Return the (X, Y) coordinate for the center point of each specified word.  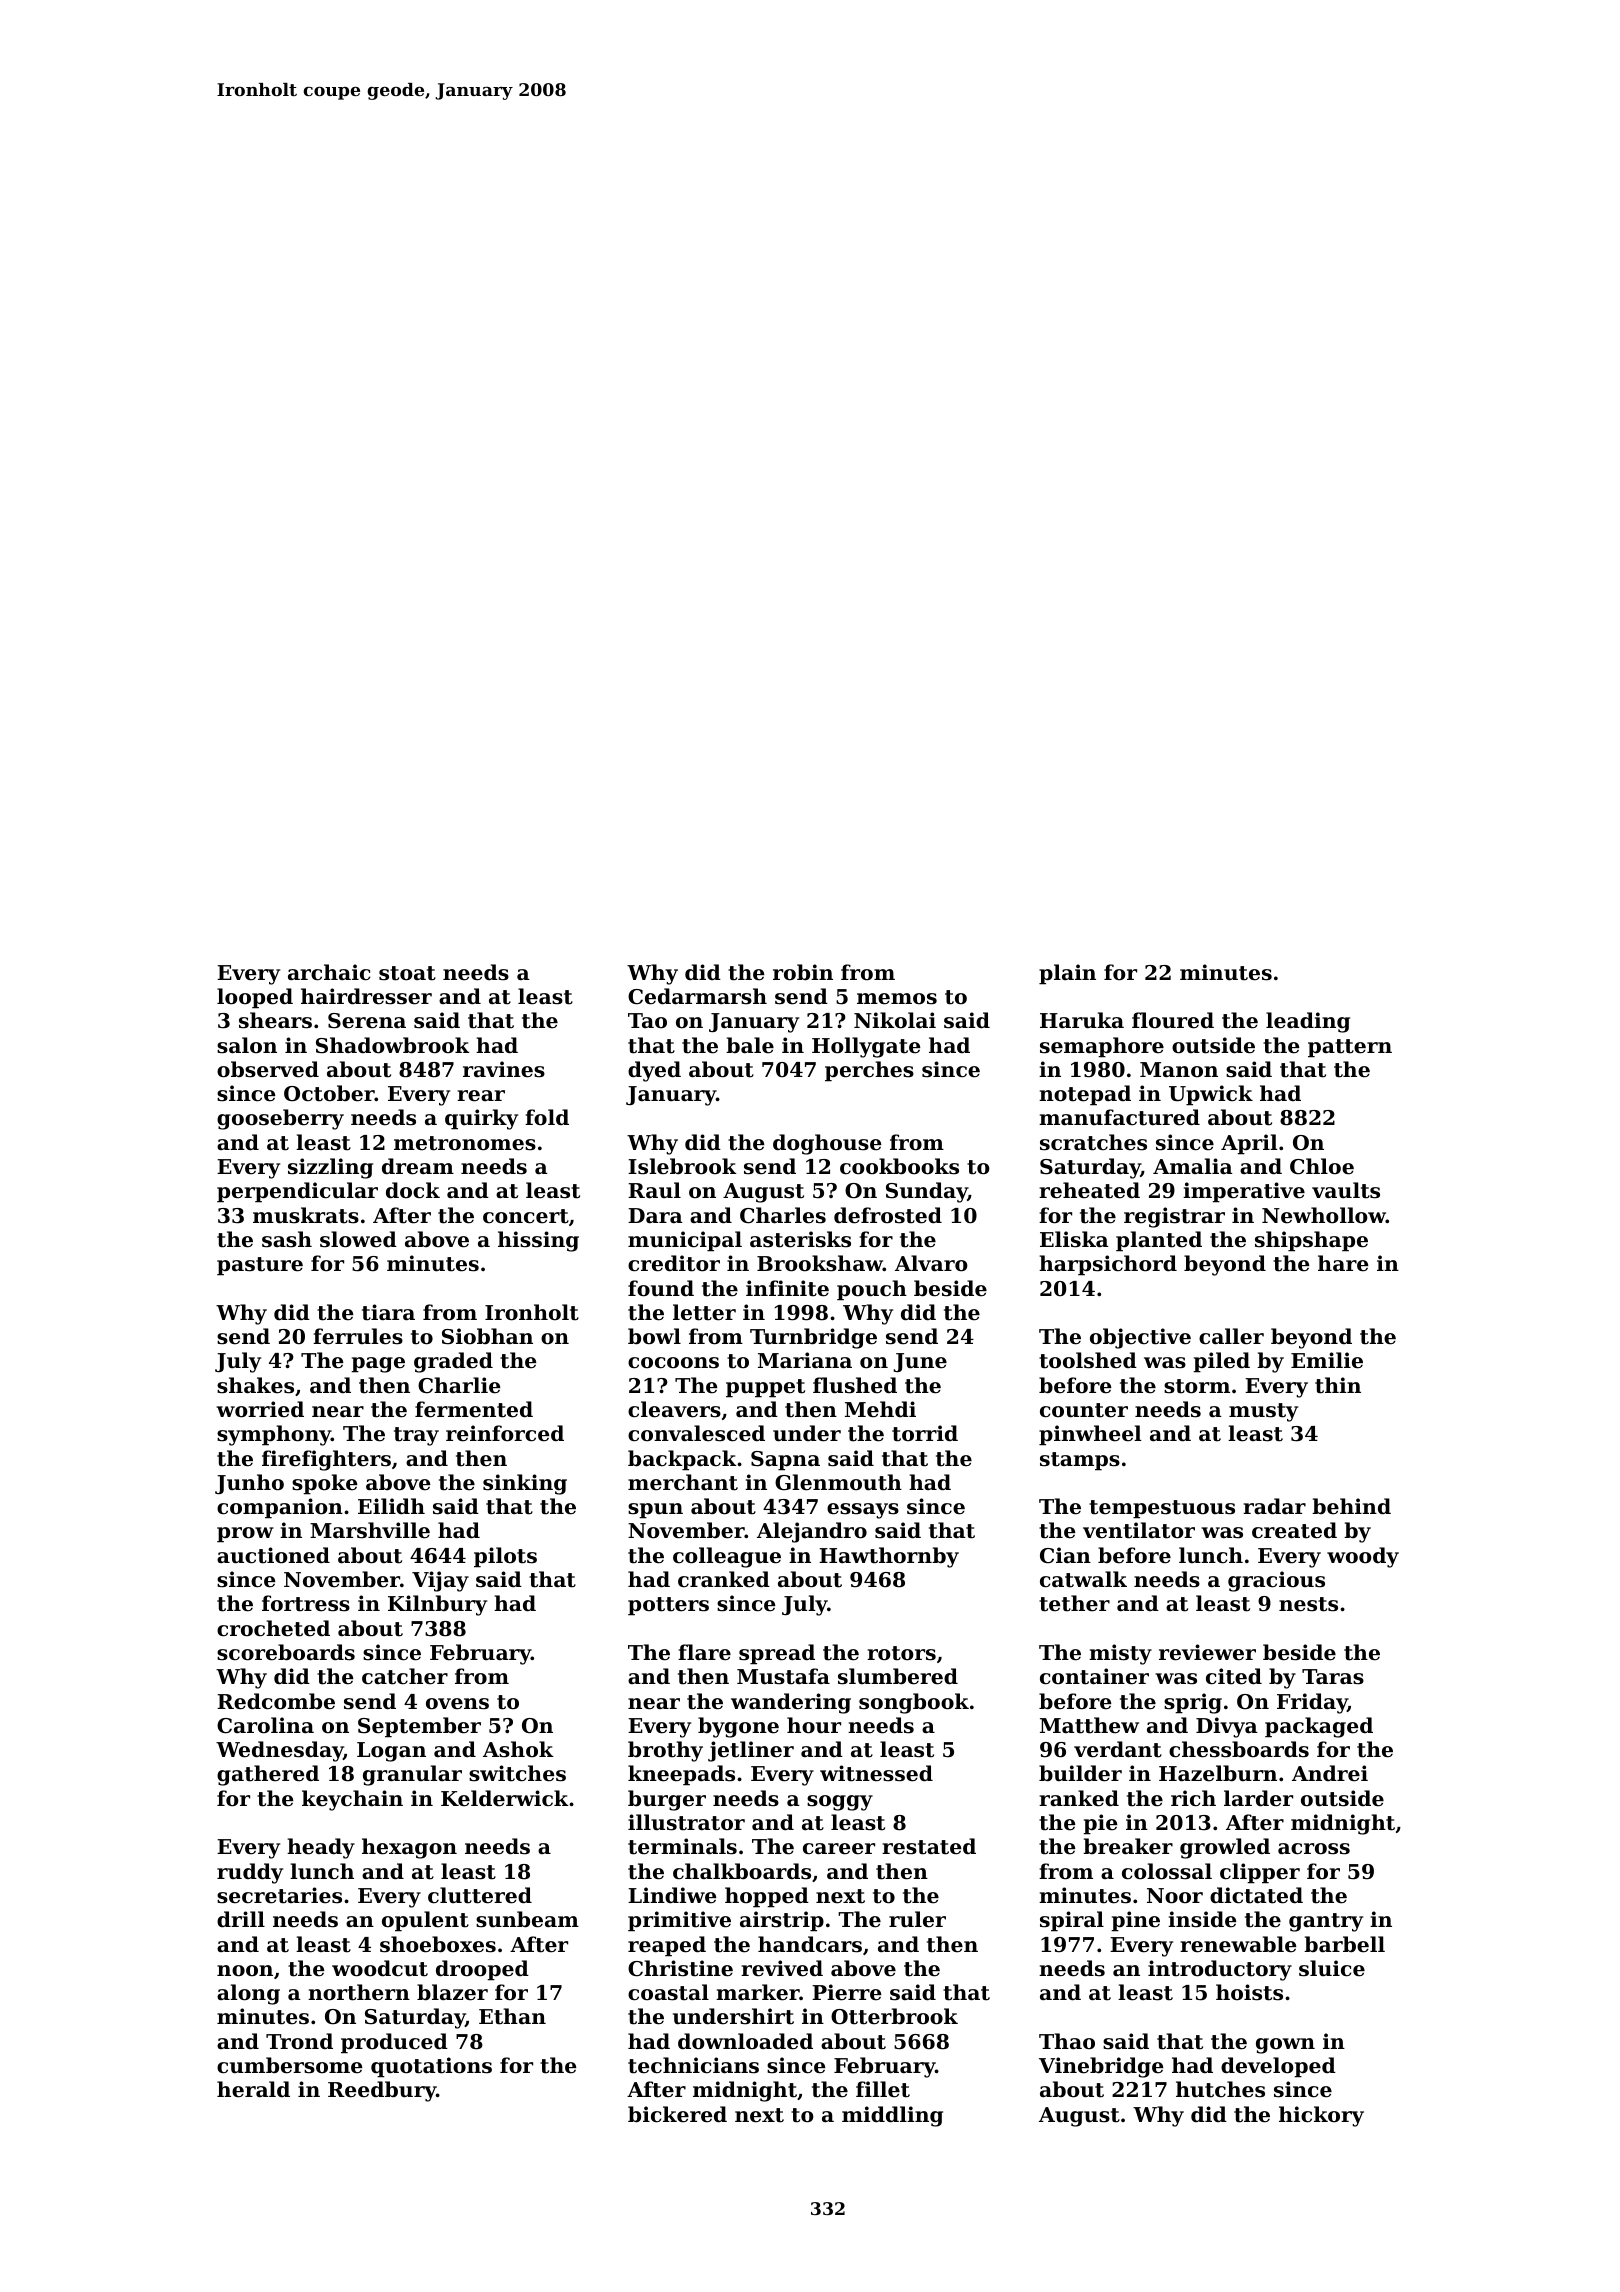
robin (803, 972)
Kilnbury (437, 1605)
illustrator (686, 1822)
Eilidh (391, 1506)
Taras (1333, 1677)
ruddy (250, 1873)
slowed (358, 1239)
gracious (1276, 1581)
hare (1343, 1263)
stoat (407, 973)
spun (655, 1511)
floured (1173, 1020)
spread (777, 1654)
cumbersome (289, 2065)
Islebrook (682, 1166)
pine (1135, 1921)
